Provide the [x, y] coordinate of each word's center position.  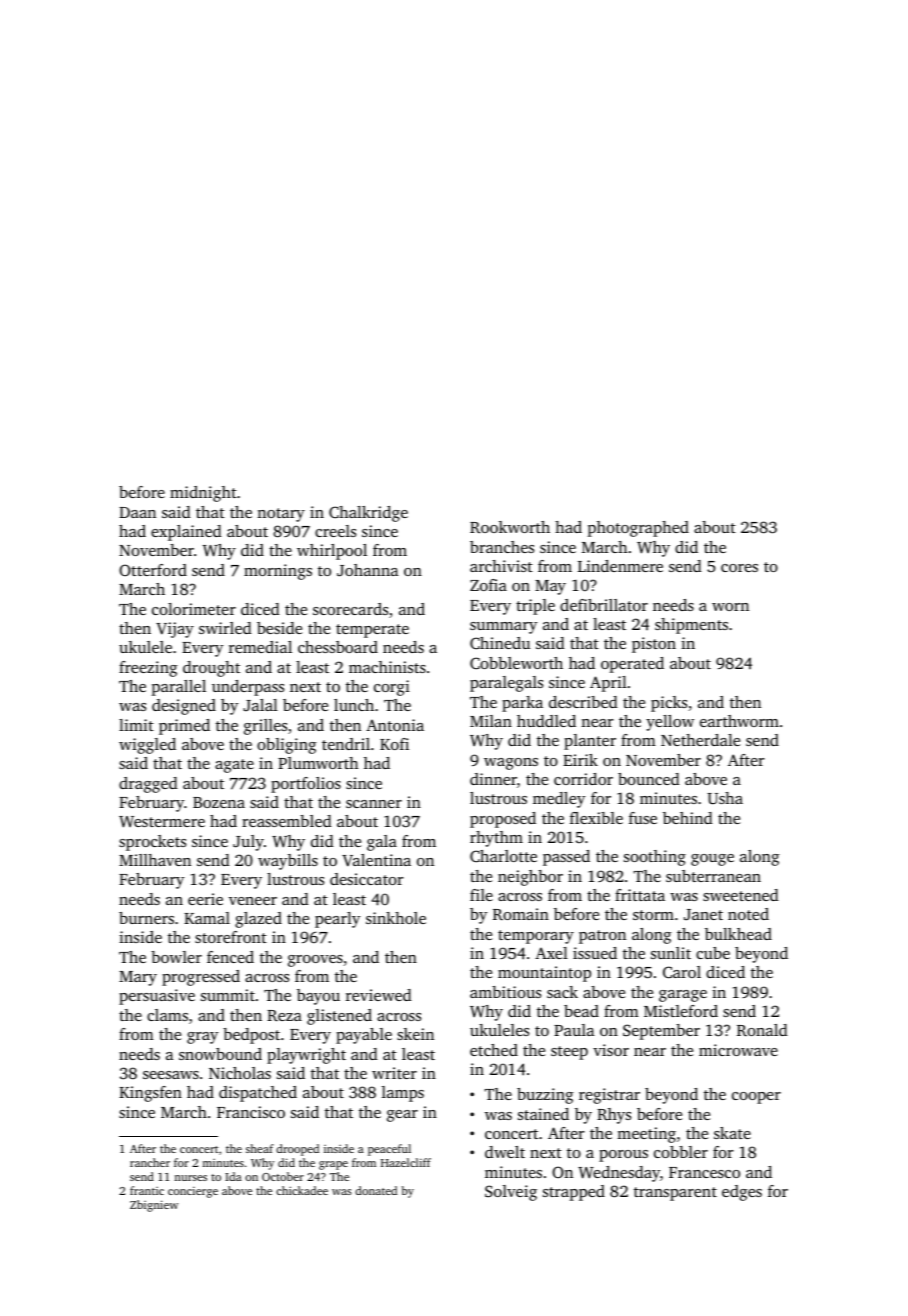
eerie [205, 899]
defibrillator [604, 605]
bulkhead [738, 934]
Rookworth [510, 527]
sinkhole [396, 918]
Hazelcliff [406, 1162]
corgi [392, 688]
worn [730, 607]
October [283, 1176]
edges [742, 1193]
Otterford [153, 570]
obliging [287, 746]
